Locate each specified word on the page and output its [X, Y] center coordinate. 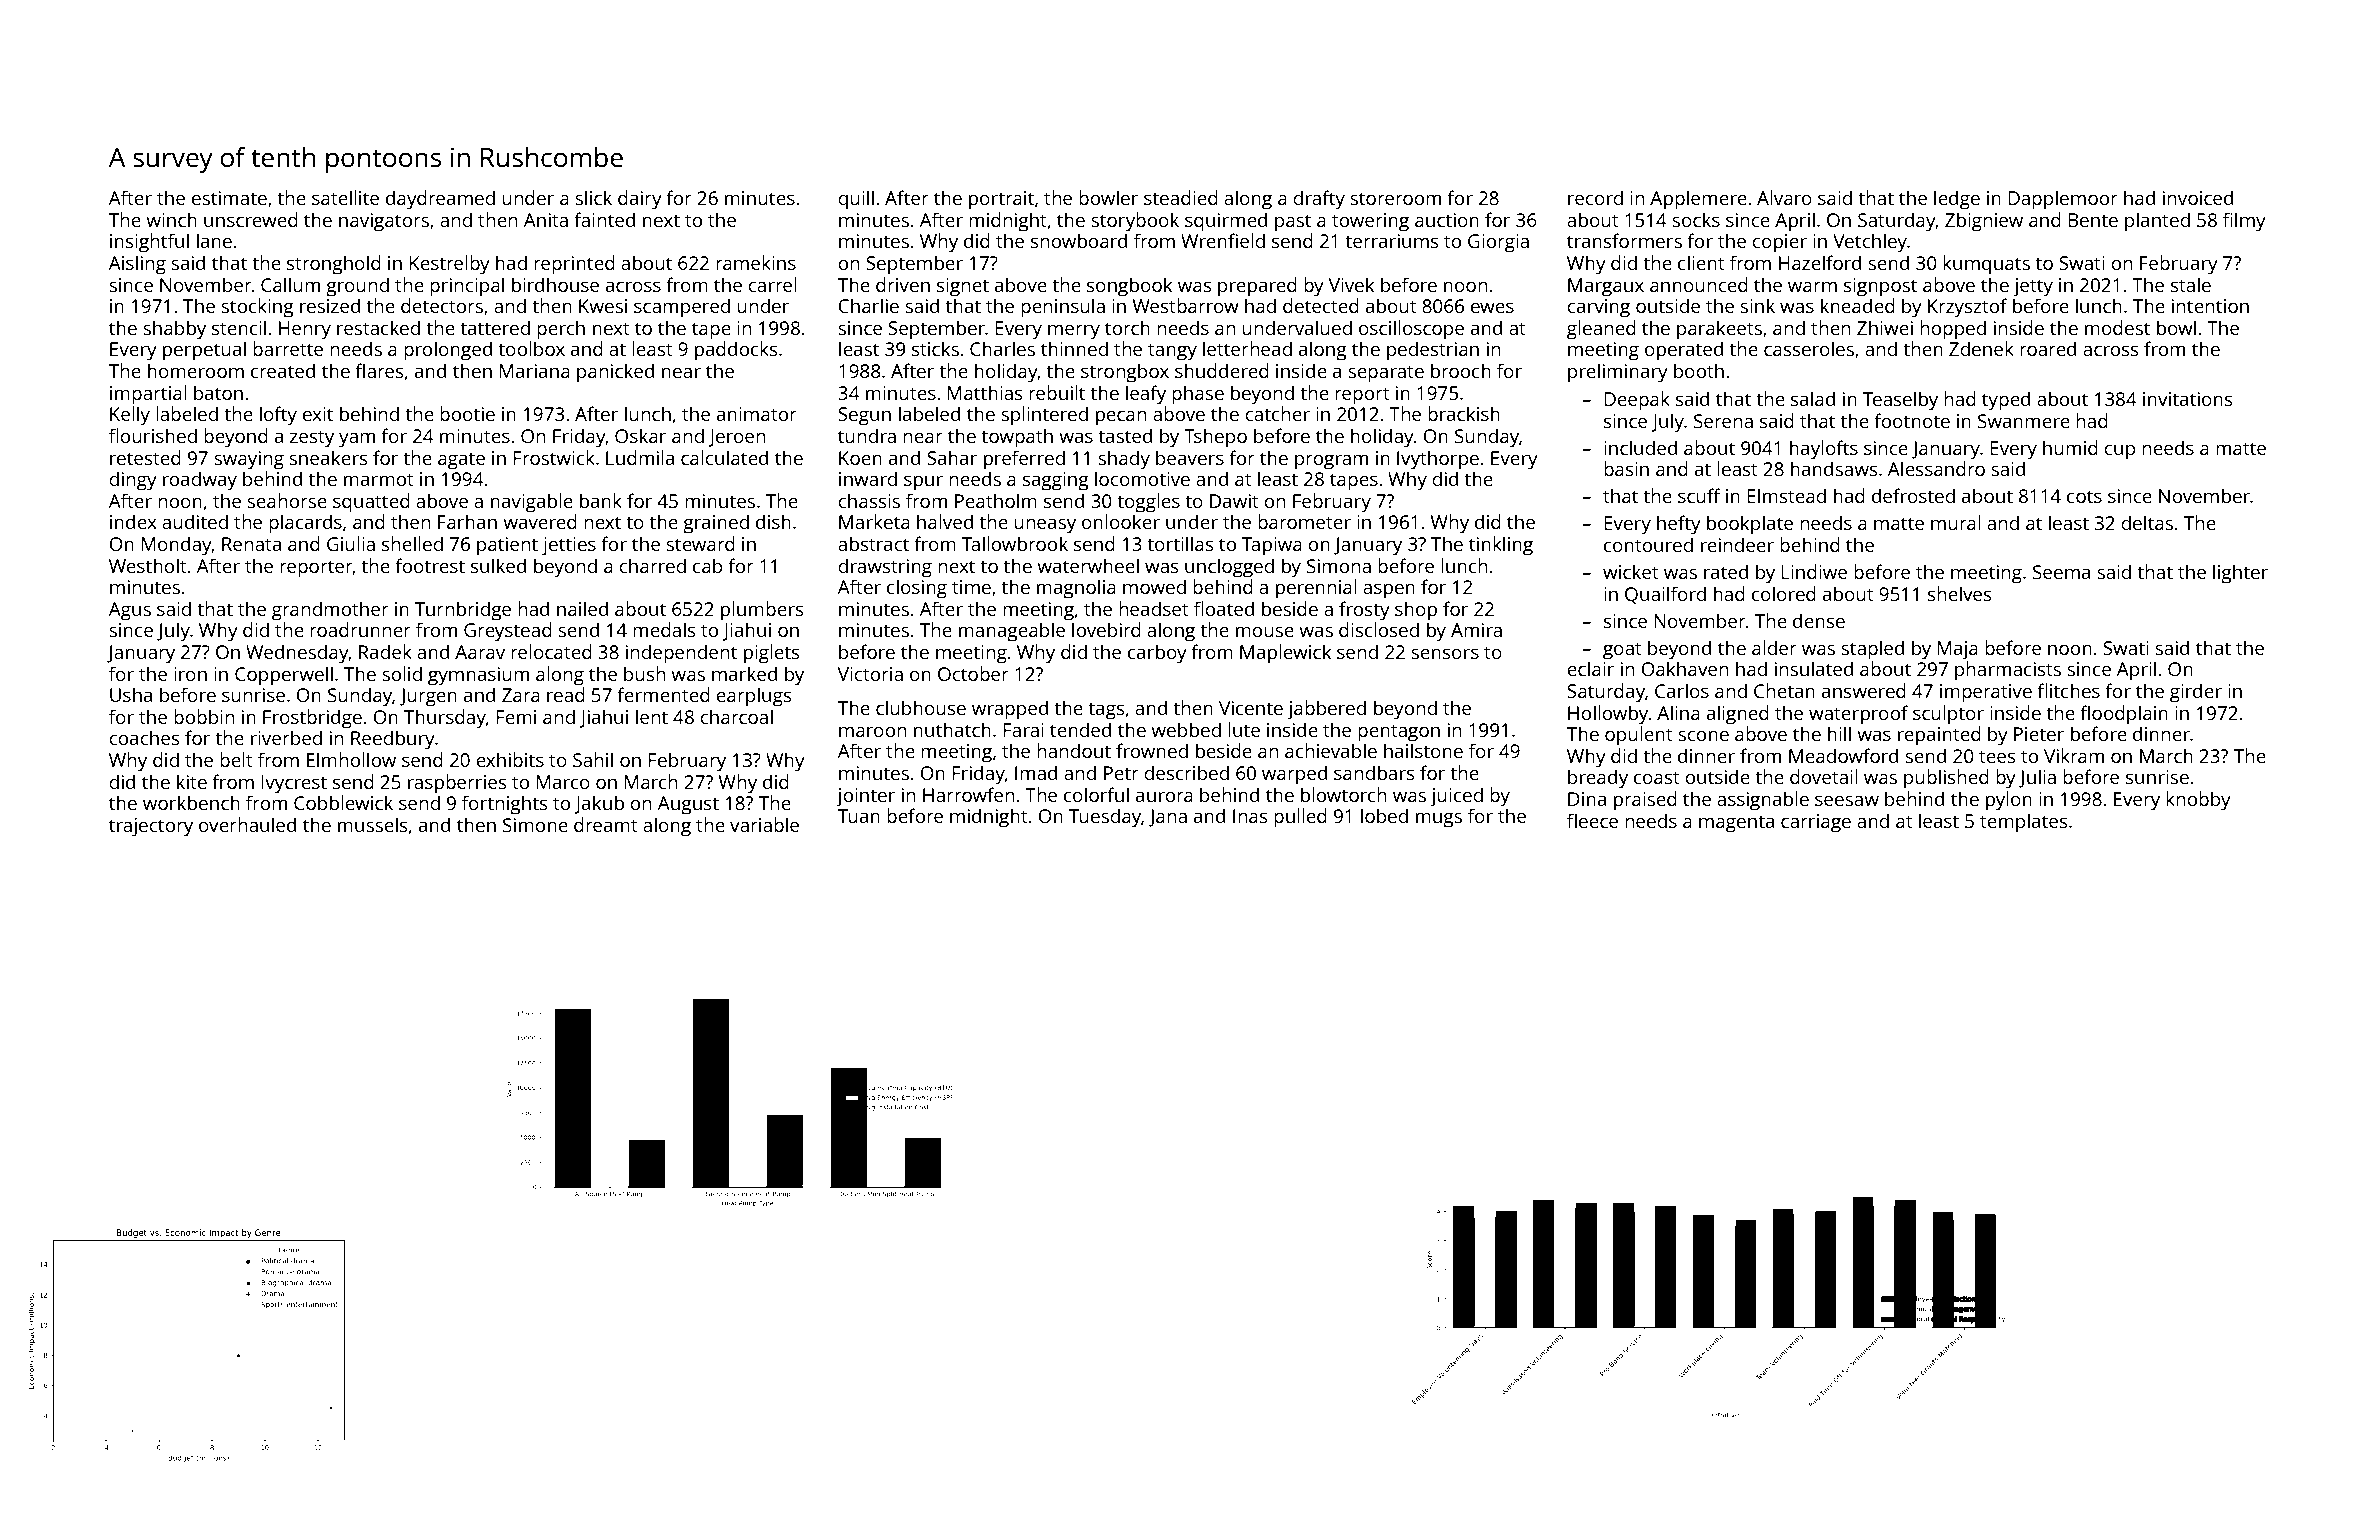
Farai [1023, 730]
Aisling [137, 265]
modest [2117, 327]
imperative [1986, 693]
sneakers [328, 457]
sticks [935, 348]
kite [192, 781]
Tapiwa [1272, 546]
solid [402, 673]
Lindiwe [1814, 571]
